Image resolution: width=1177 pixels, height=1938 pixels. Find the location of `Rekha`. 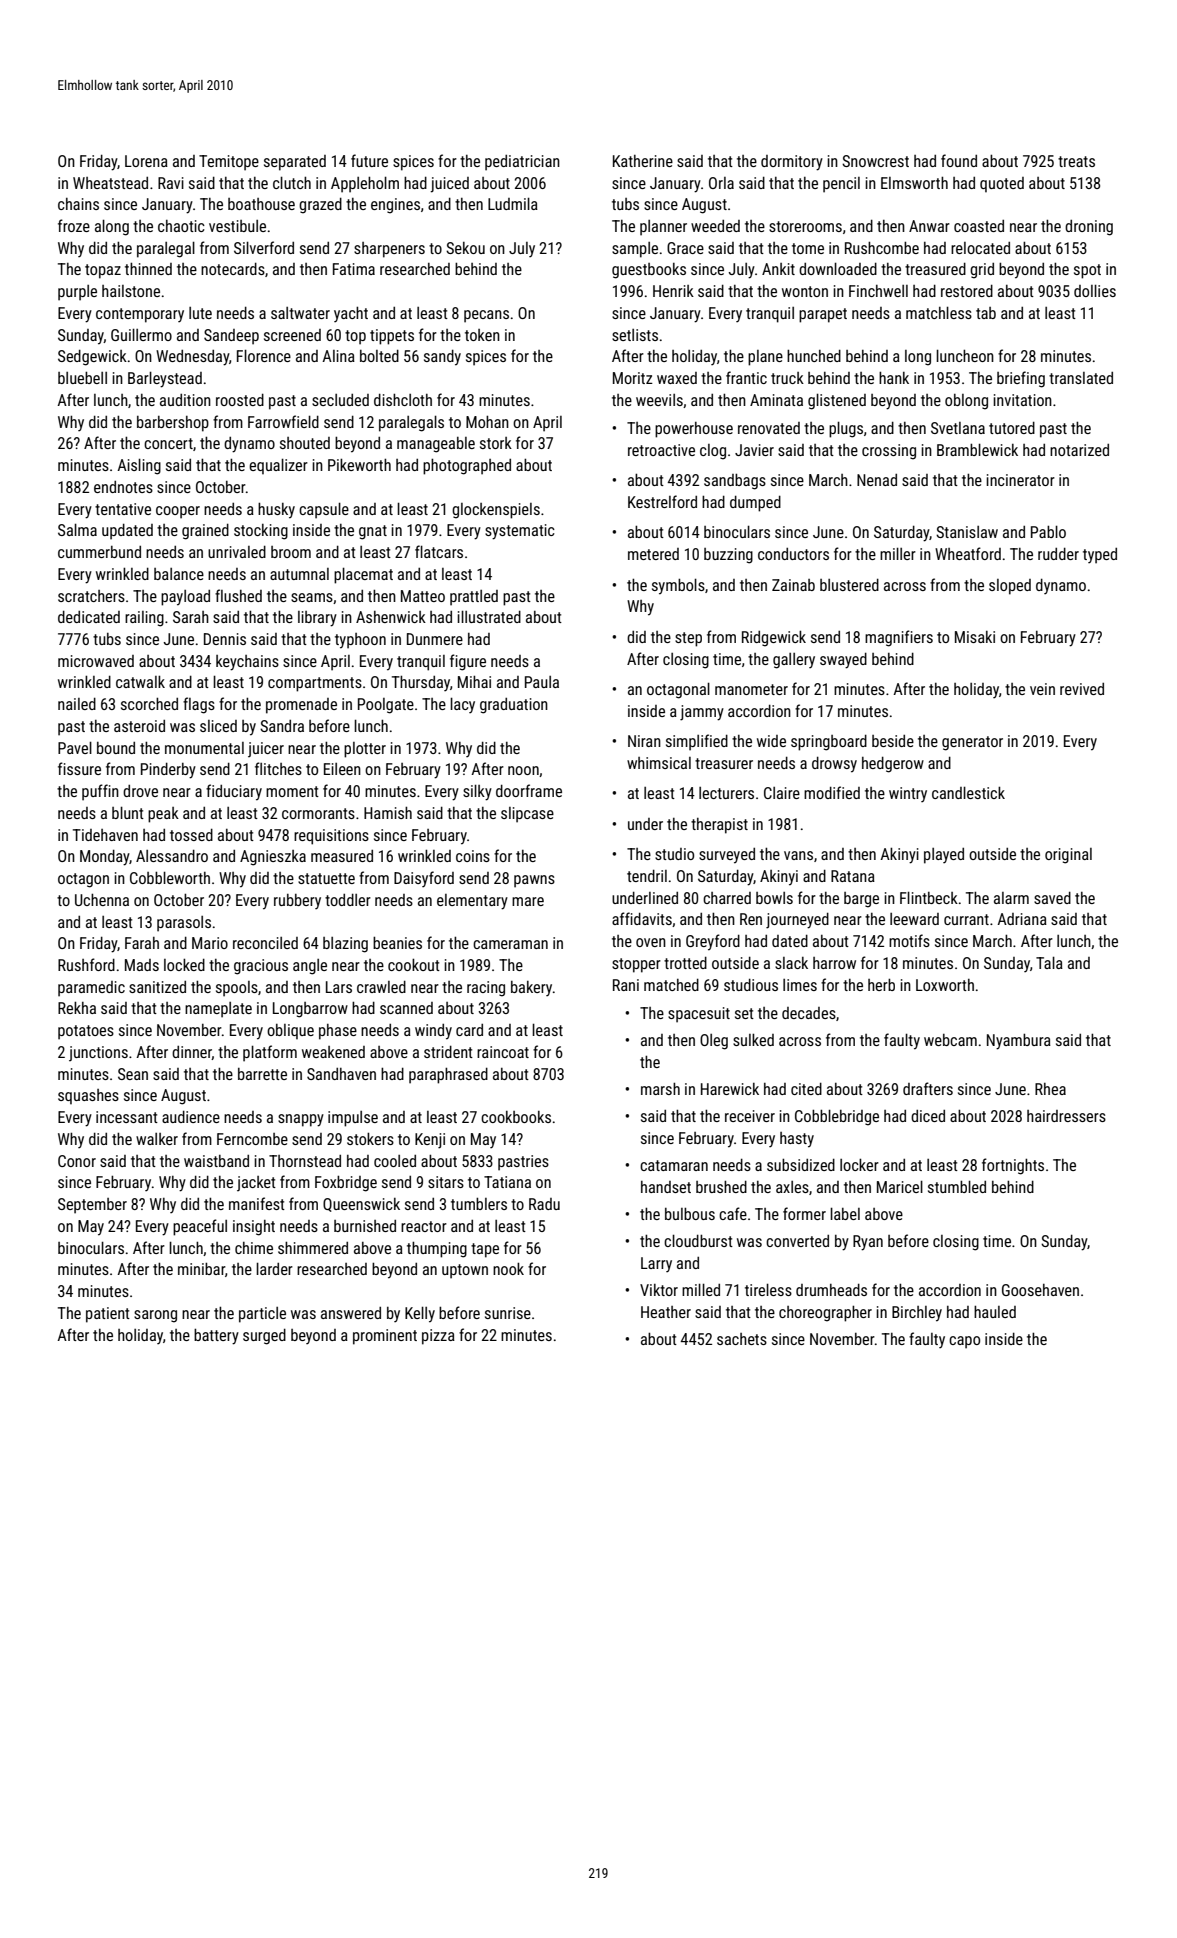

Rekha is located at coordinates (77, 1007).
